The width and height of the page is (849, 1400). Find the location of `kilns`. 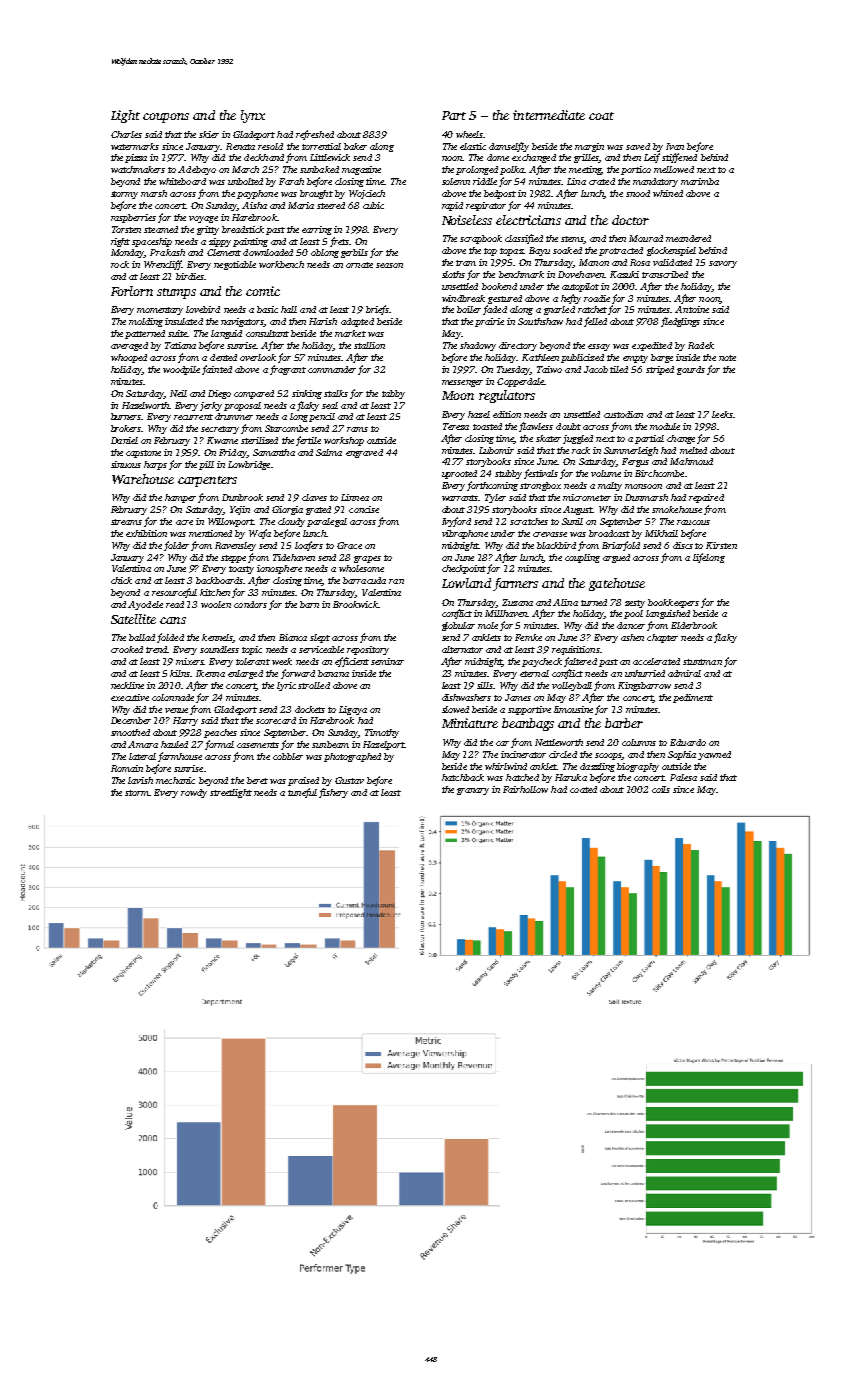

kilns is located at coordinates (180, 673).
